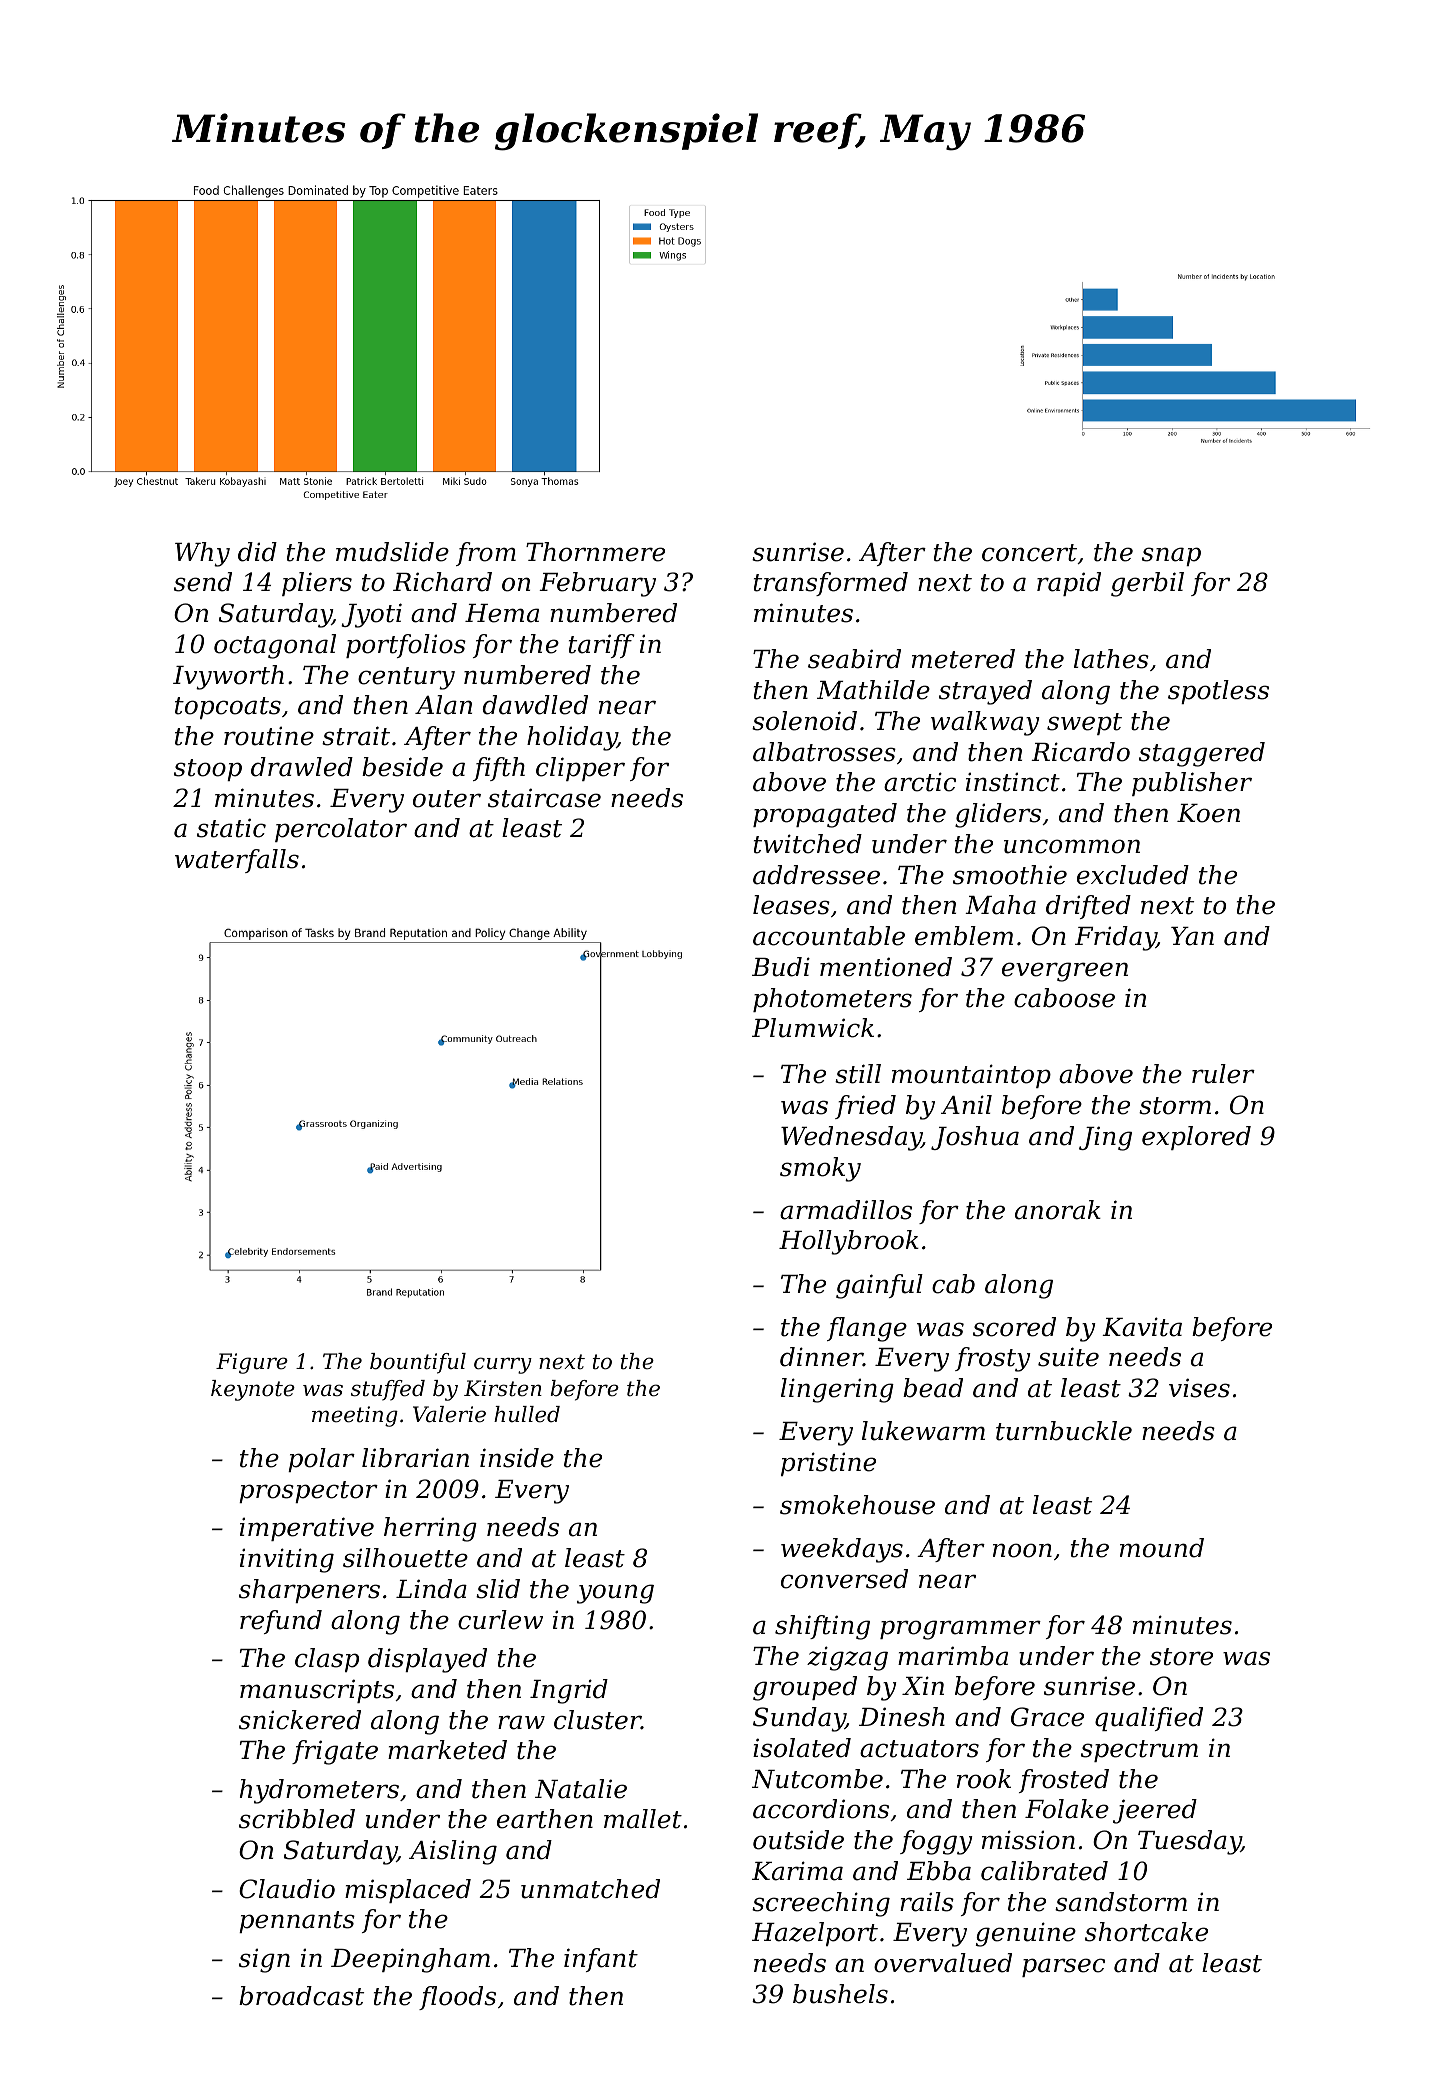  I want to click on meeting, so click(355, 1416).
